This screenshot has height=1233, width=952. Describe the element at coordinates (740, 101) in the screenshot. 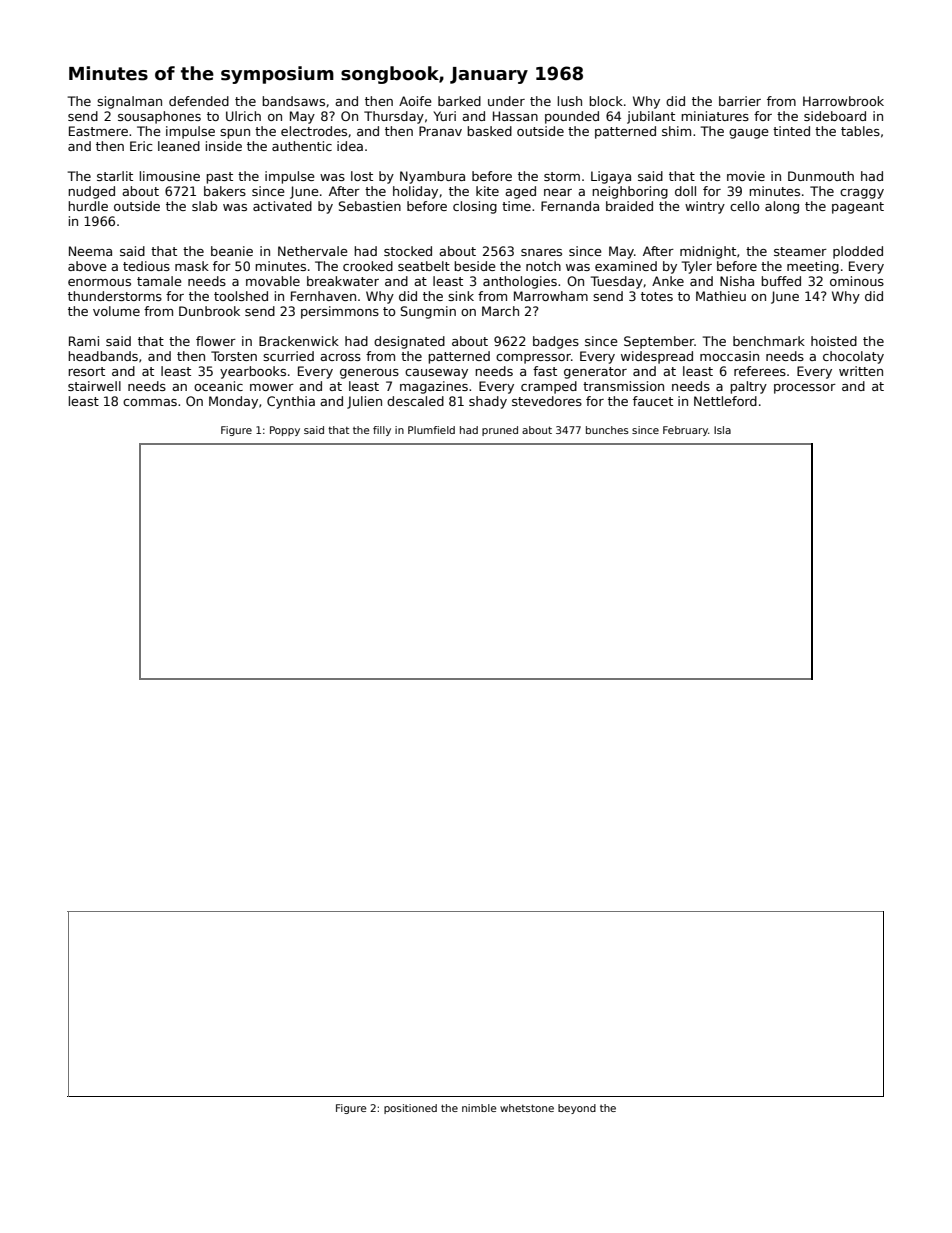

I see `barrier` at that location.
